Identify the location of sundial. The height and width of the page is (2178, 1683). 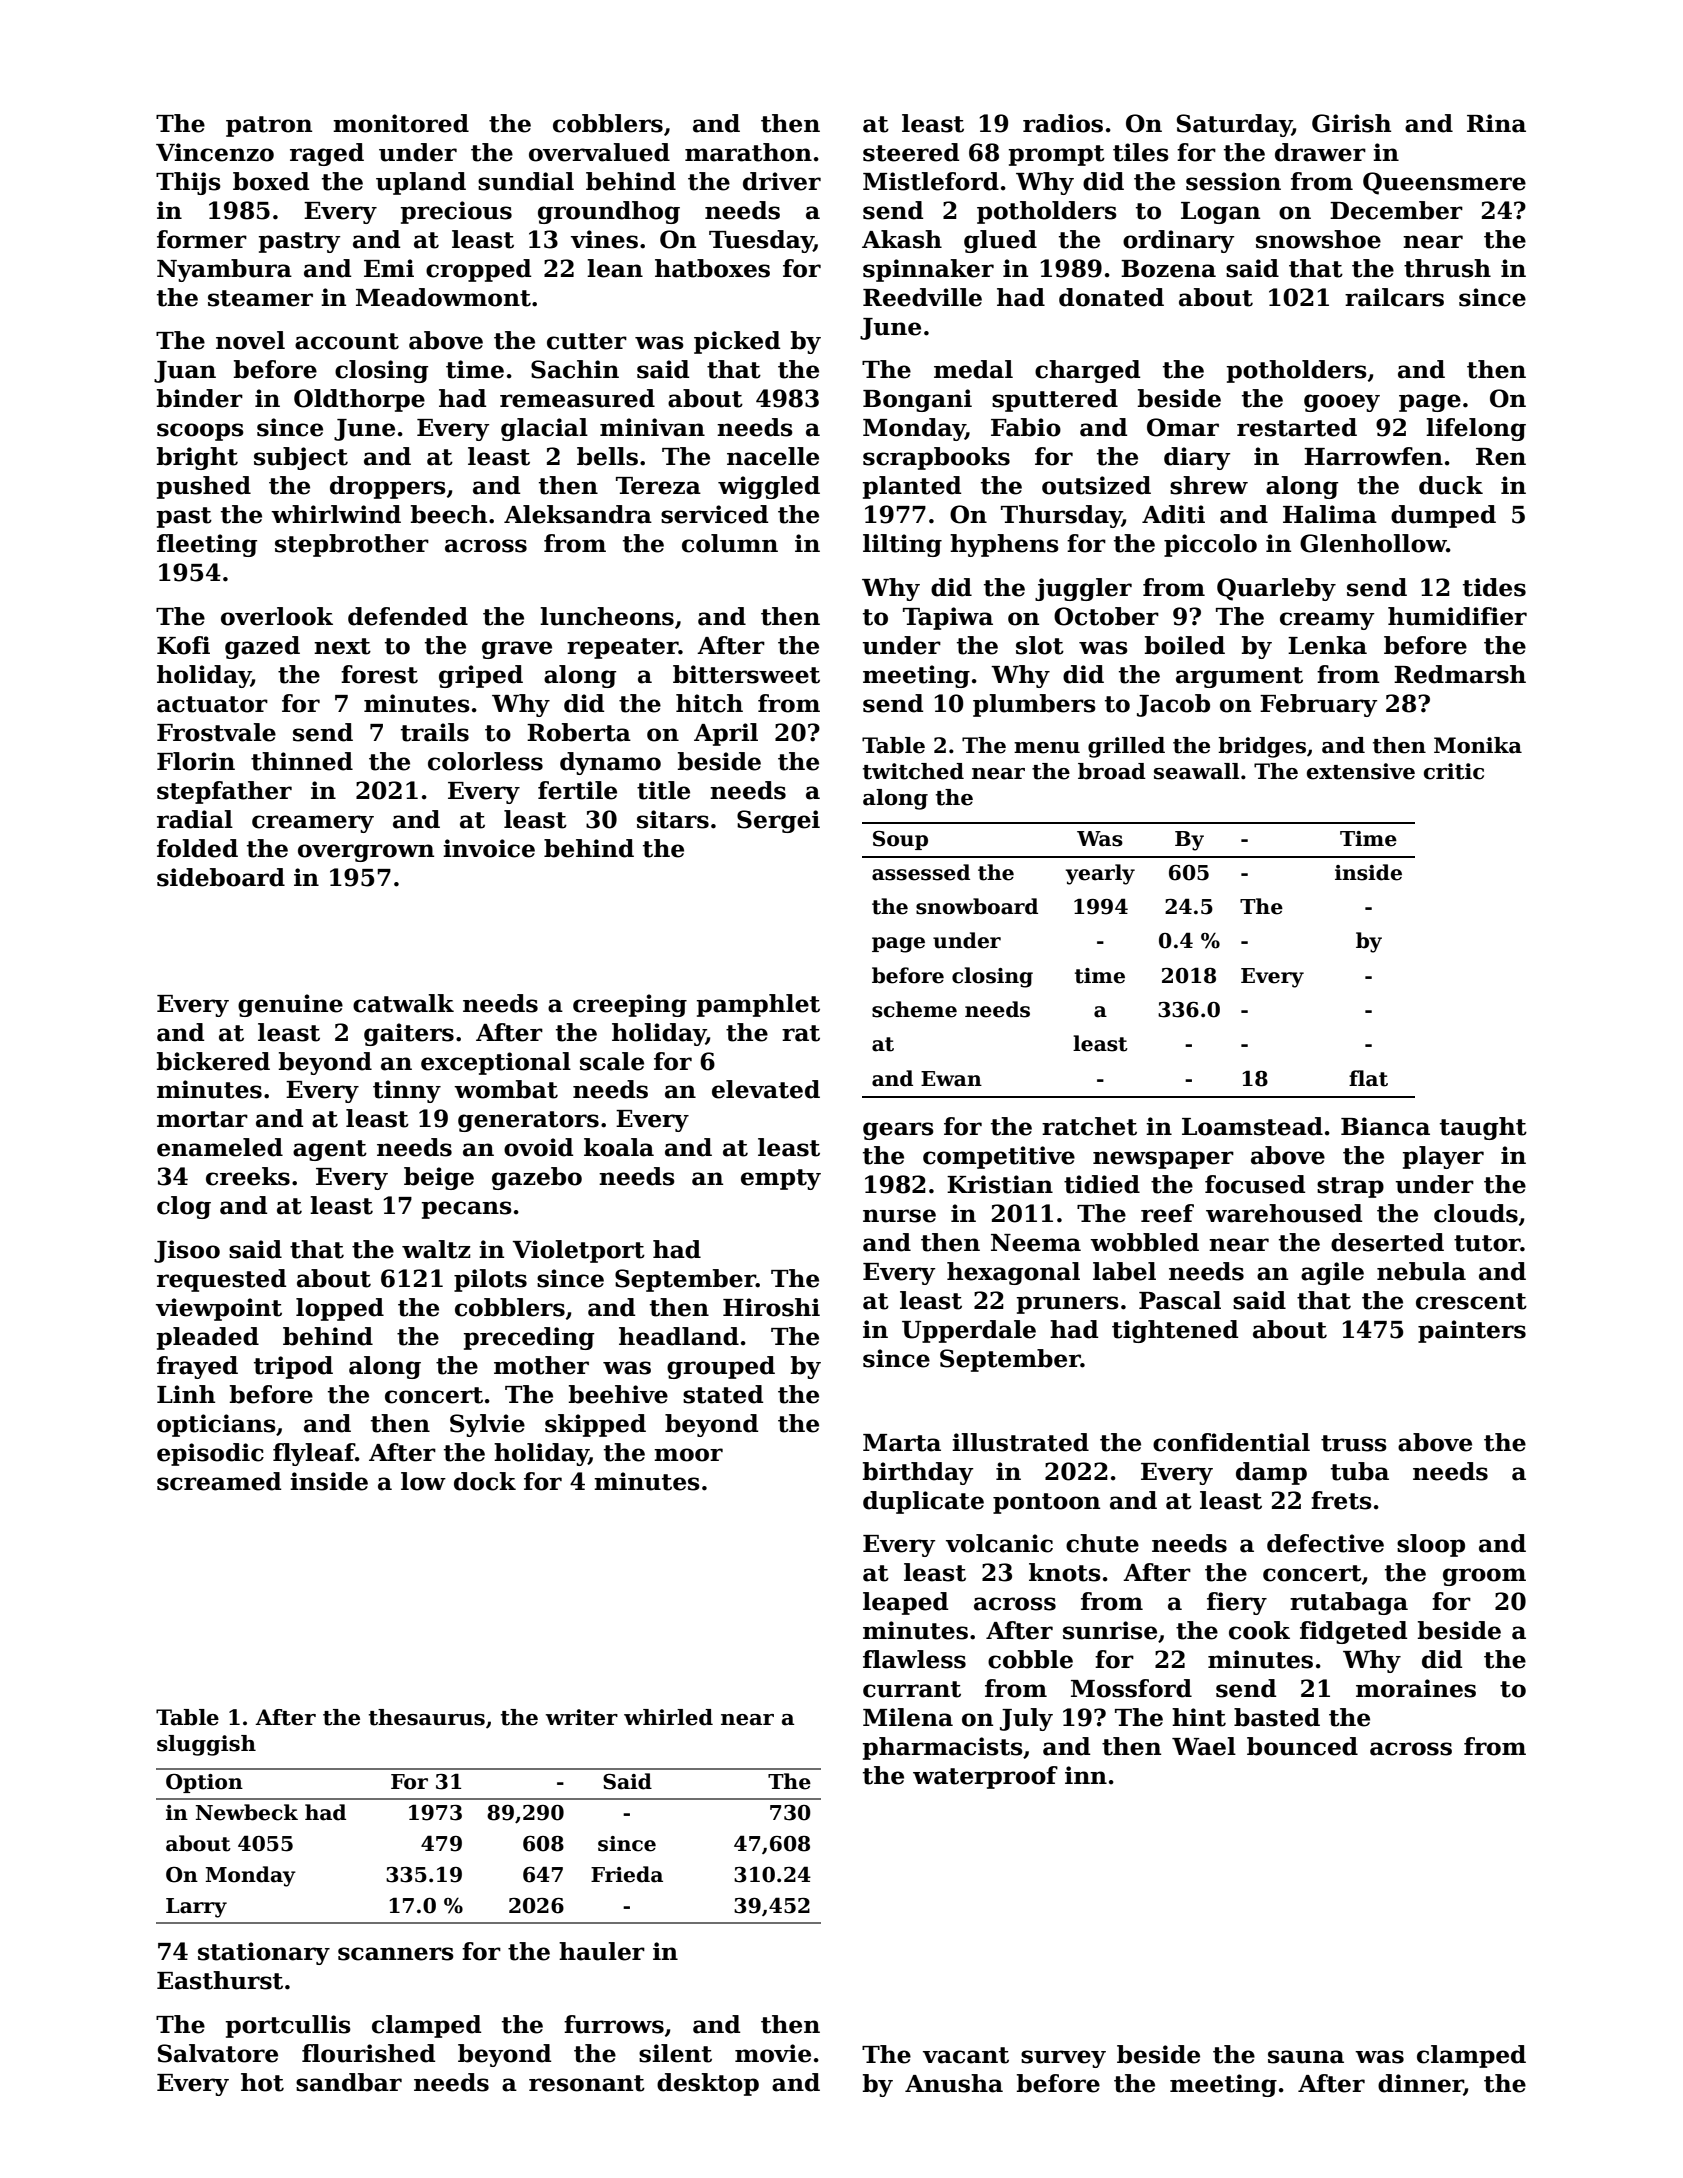
(526, 181).
